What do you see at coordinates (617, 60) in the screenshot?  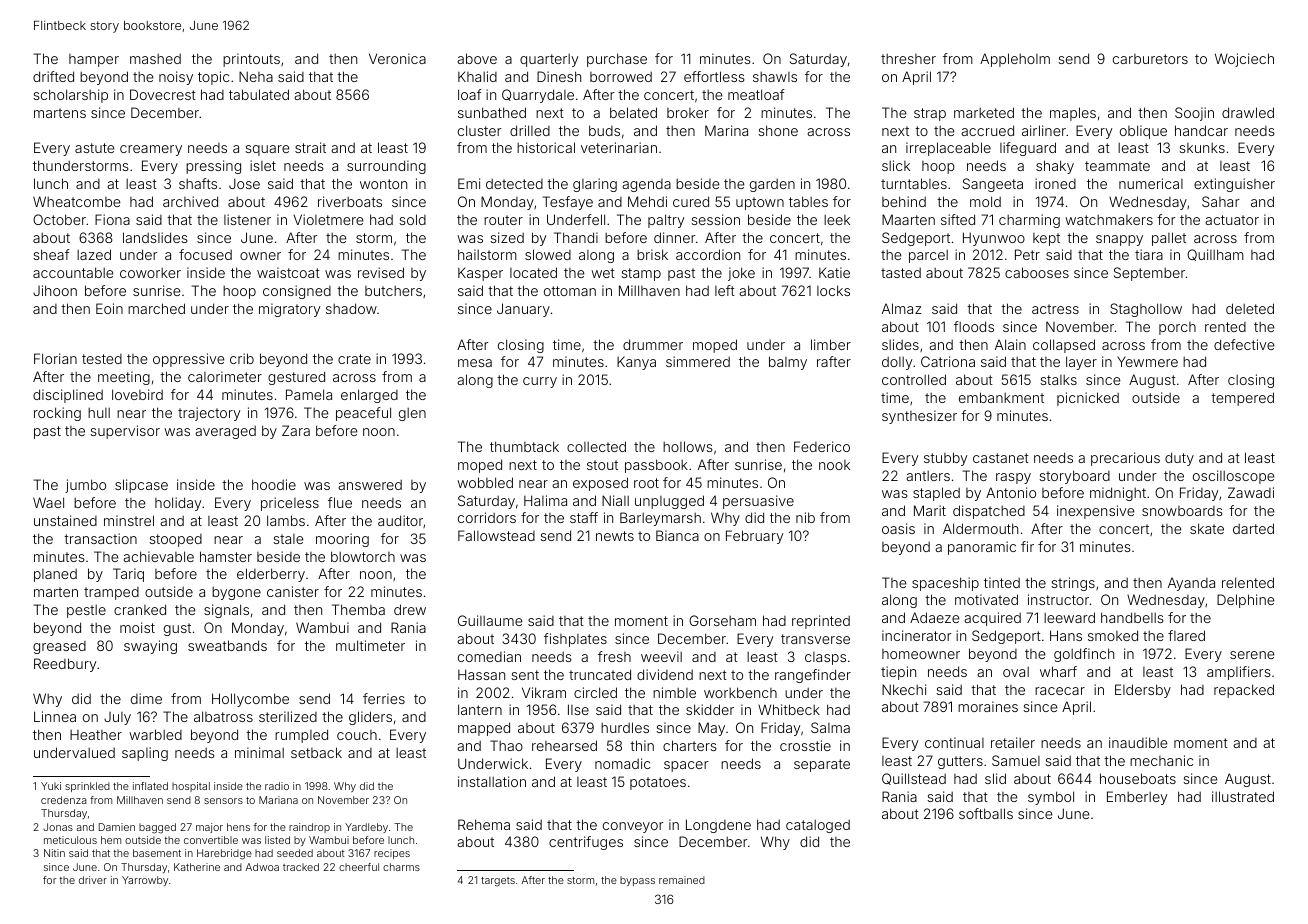 I see `purchase` at bounding box center [617, 60].
